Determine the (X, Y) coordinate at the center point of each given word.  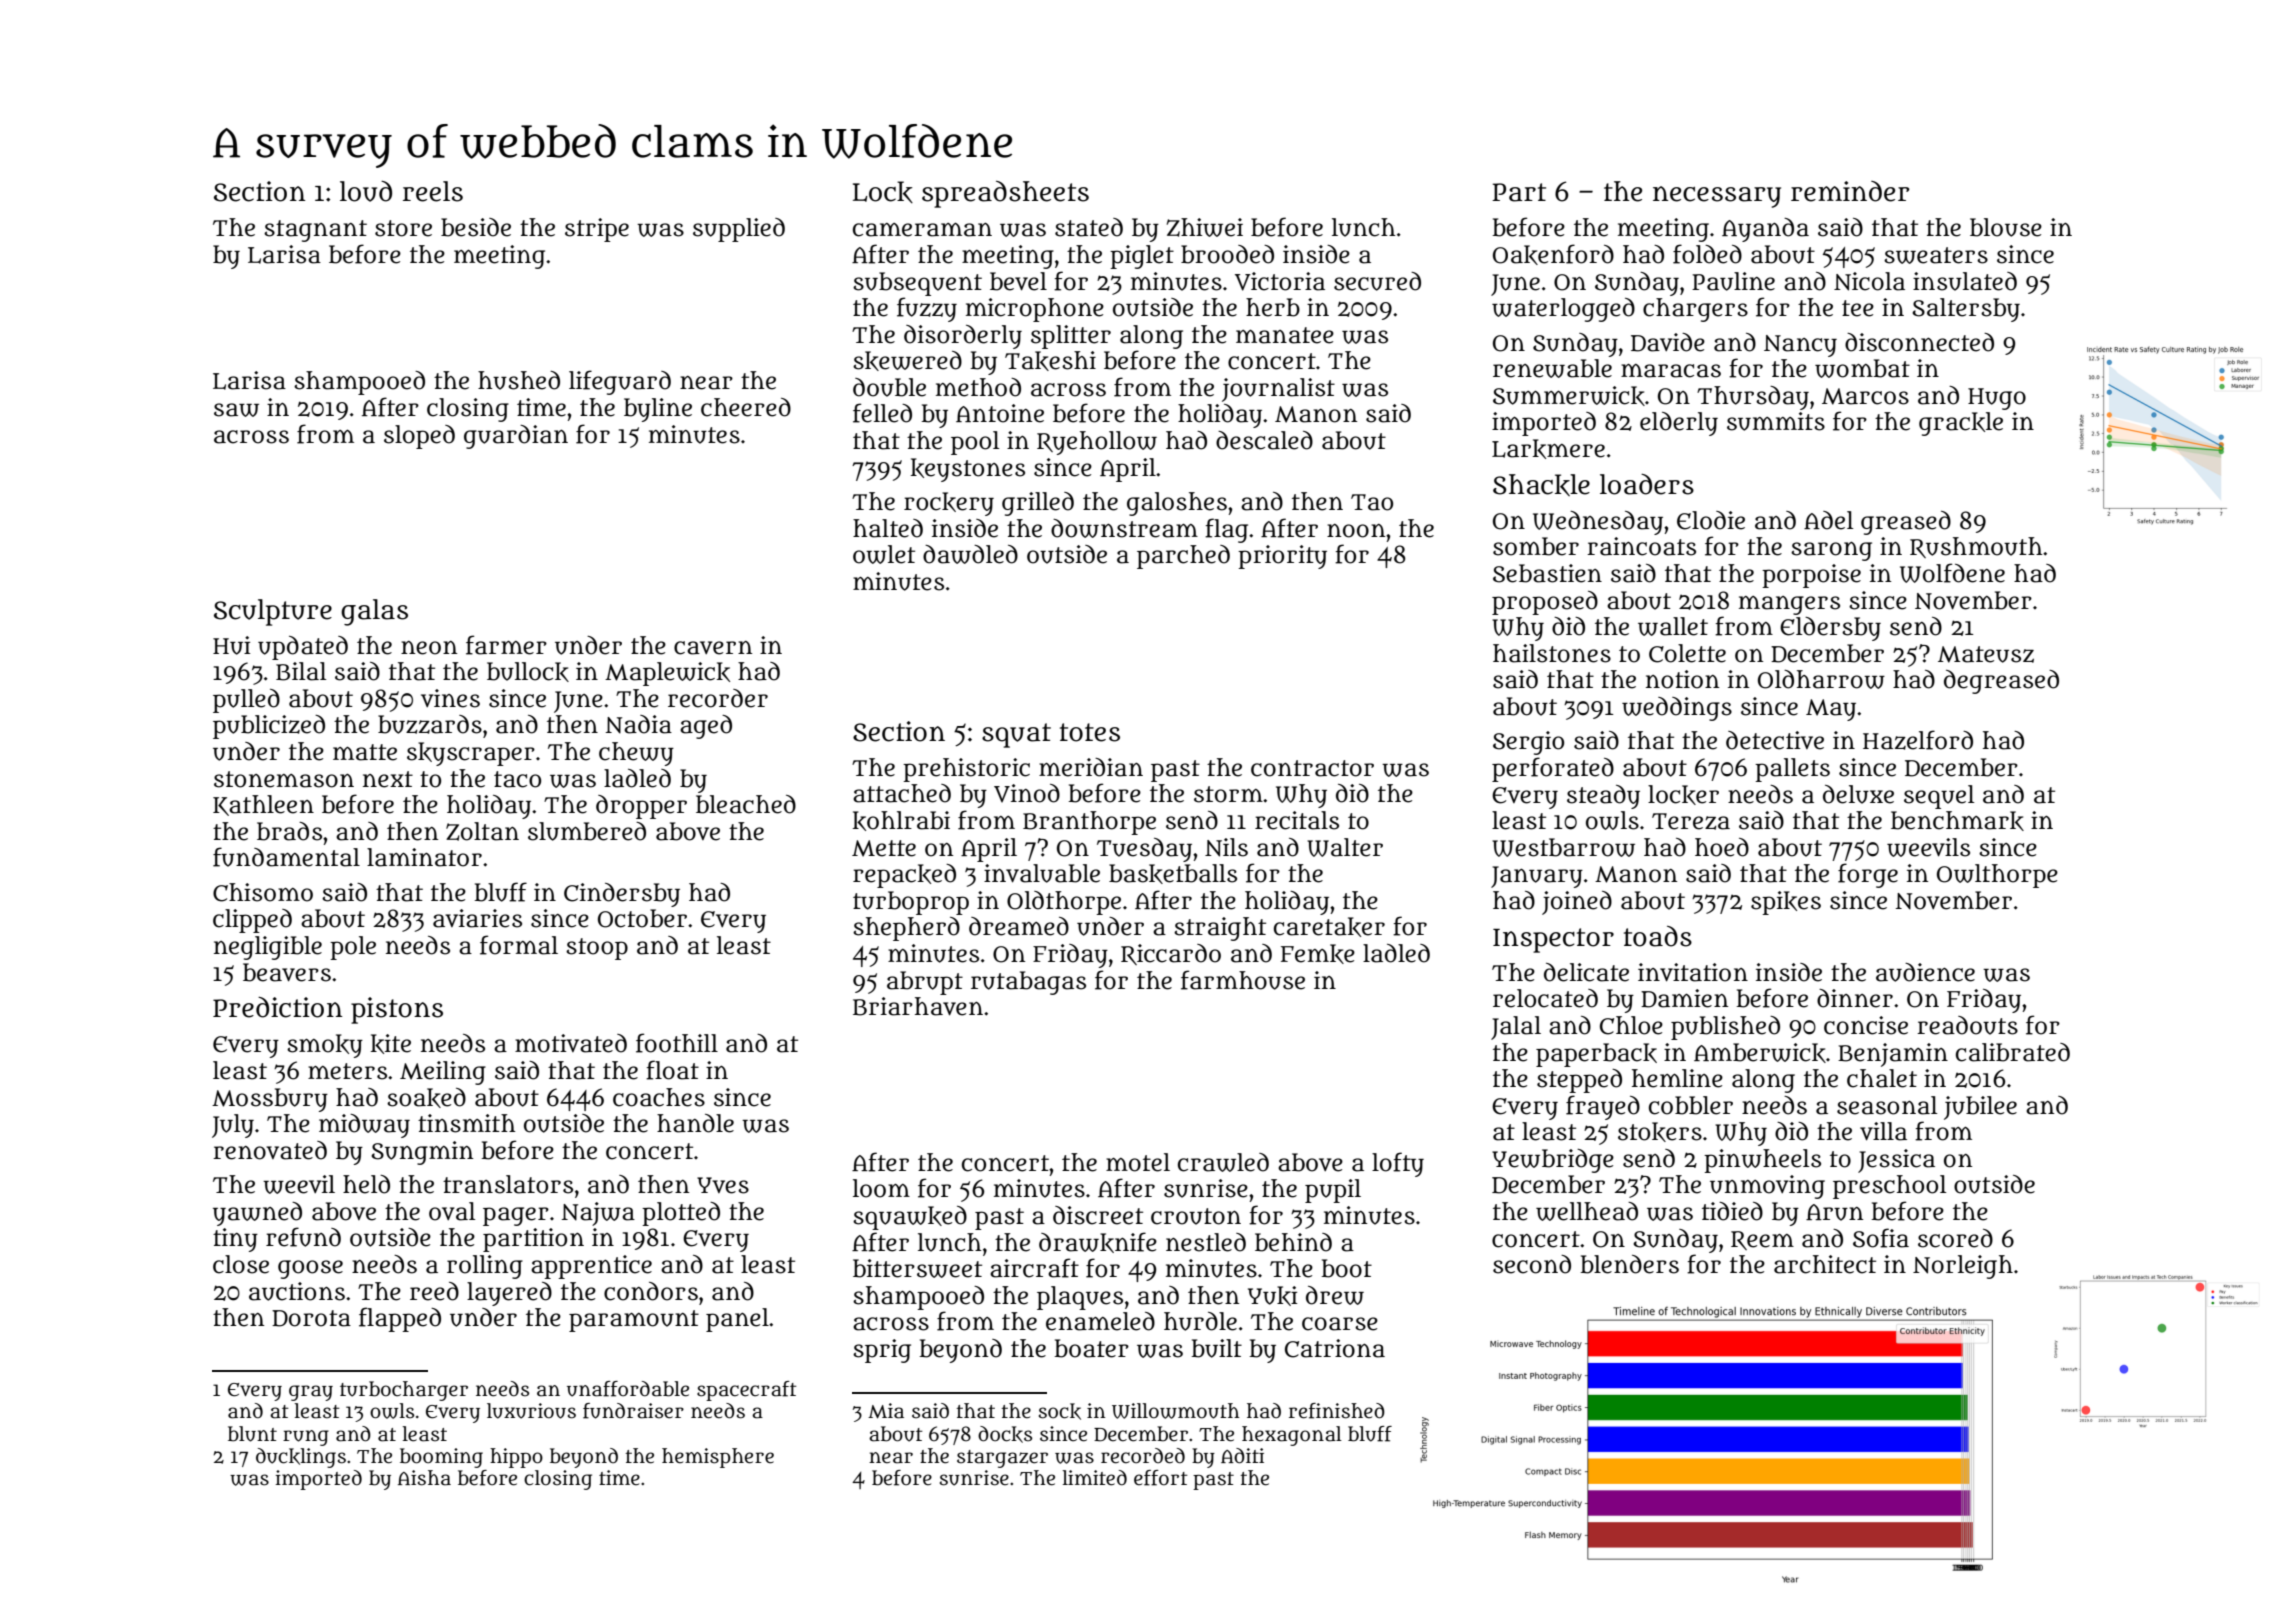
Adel (1828, 520)
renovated (270, 1150)
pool (975, 443)
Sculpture (273, 612)
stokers (1660, 1132)
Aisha (424, 1478)
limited (1095, 1478)
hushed (519, 380)
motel (1138, 1162)
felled (882, 413)
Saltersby (1966, 310)
